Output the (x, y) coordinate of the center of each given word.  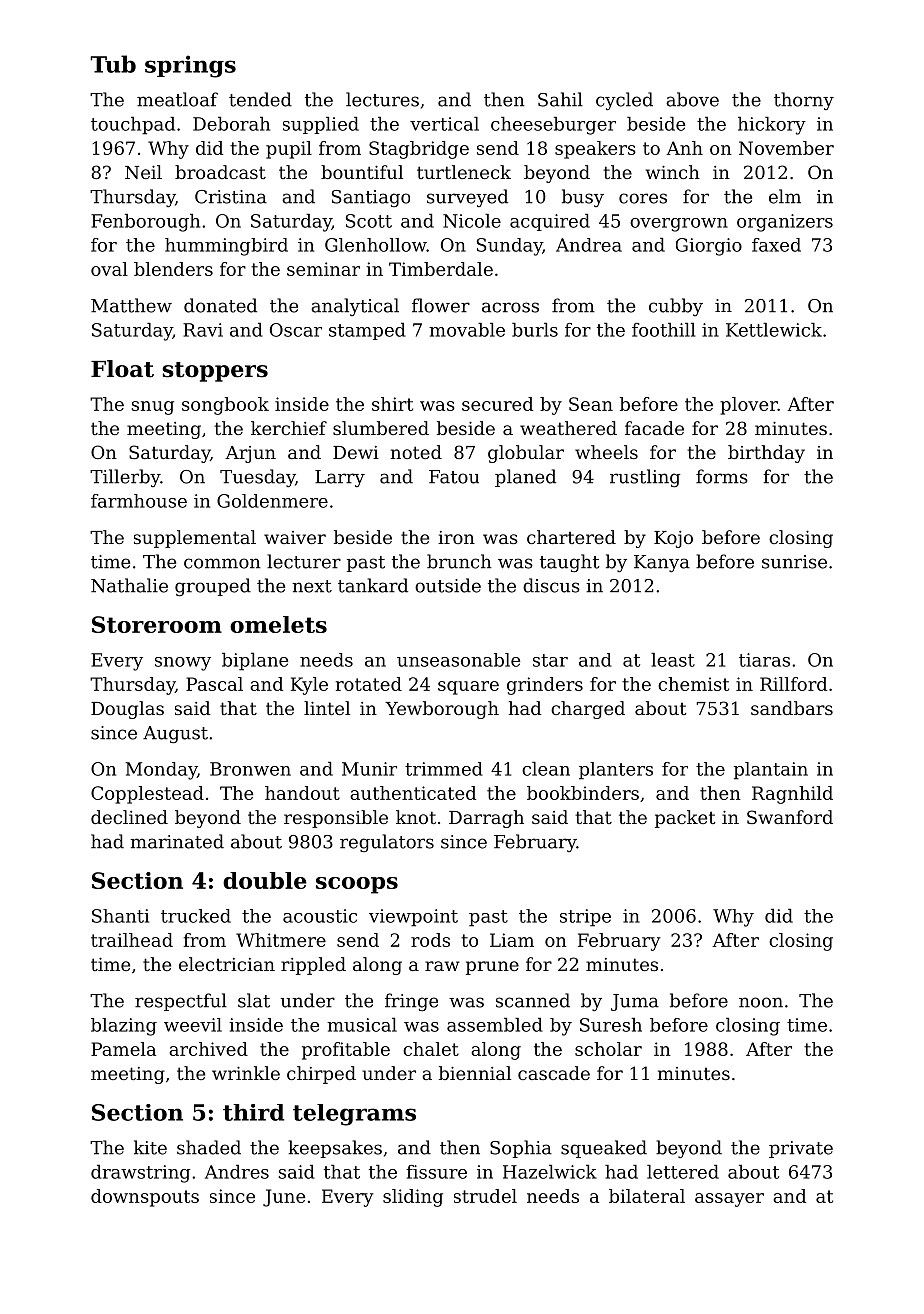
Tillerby (125, 478)
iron (456, 537)
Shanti (120, 916)
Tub (113, 64)
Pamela (123, 1049)
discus (551, 585)
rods (430, 940)
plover (749, 406)
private (801, 1149)
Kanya (662, 563)
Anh (684, 148)
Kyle (309, 686)
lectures (382, 99)
